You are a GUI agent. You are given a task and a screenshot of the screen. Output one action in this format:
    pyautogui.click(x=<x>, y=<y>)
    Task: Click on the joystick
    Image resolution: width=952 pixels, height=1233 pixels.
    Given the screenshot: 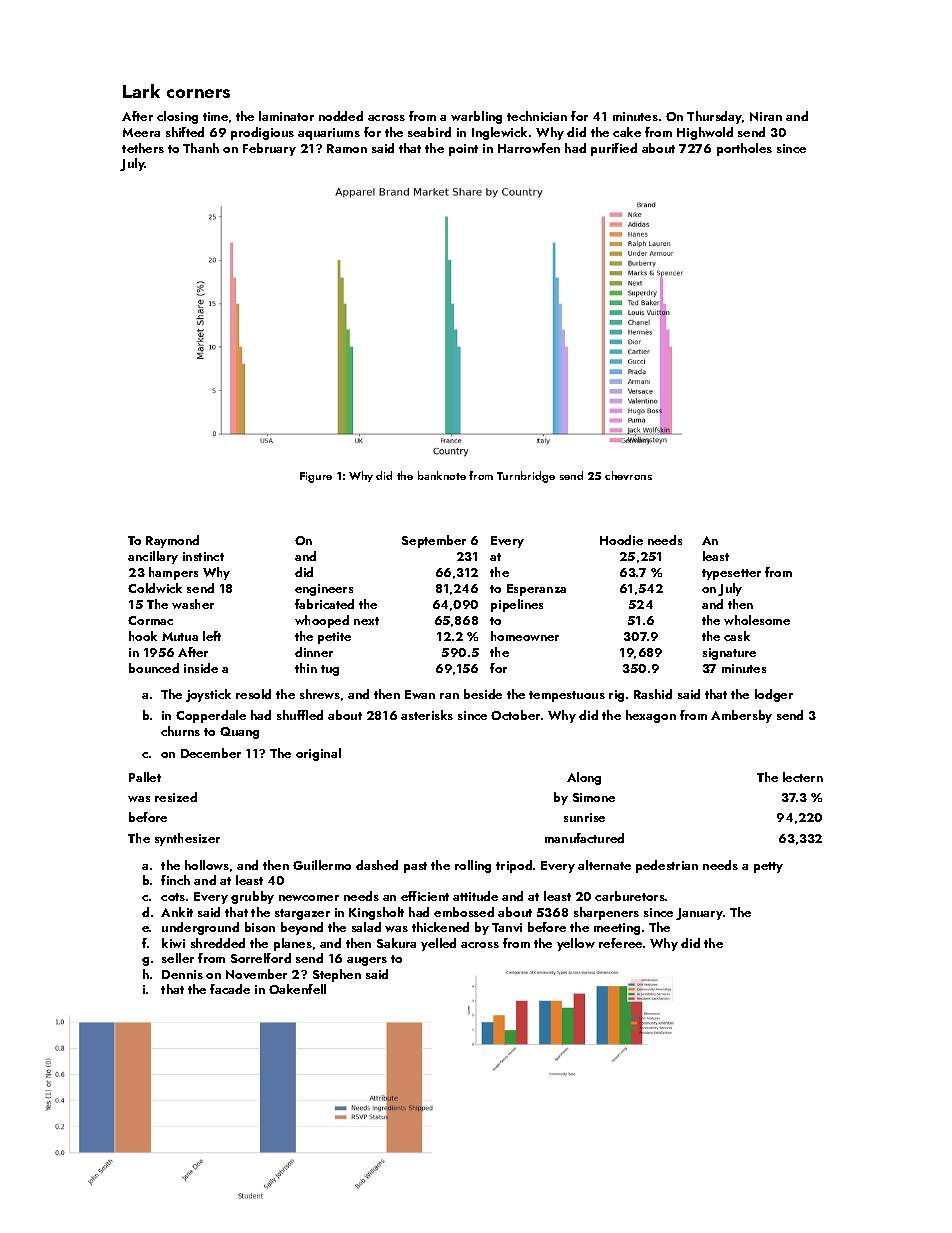 What is the action you would take?
    pyautogui.click(x=208, y=695)
